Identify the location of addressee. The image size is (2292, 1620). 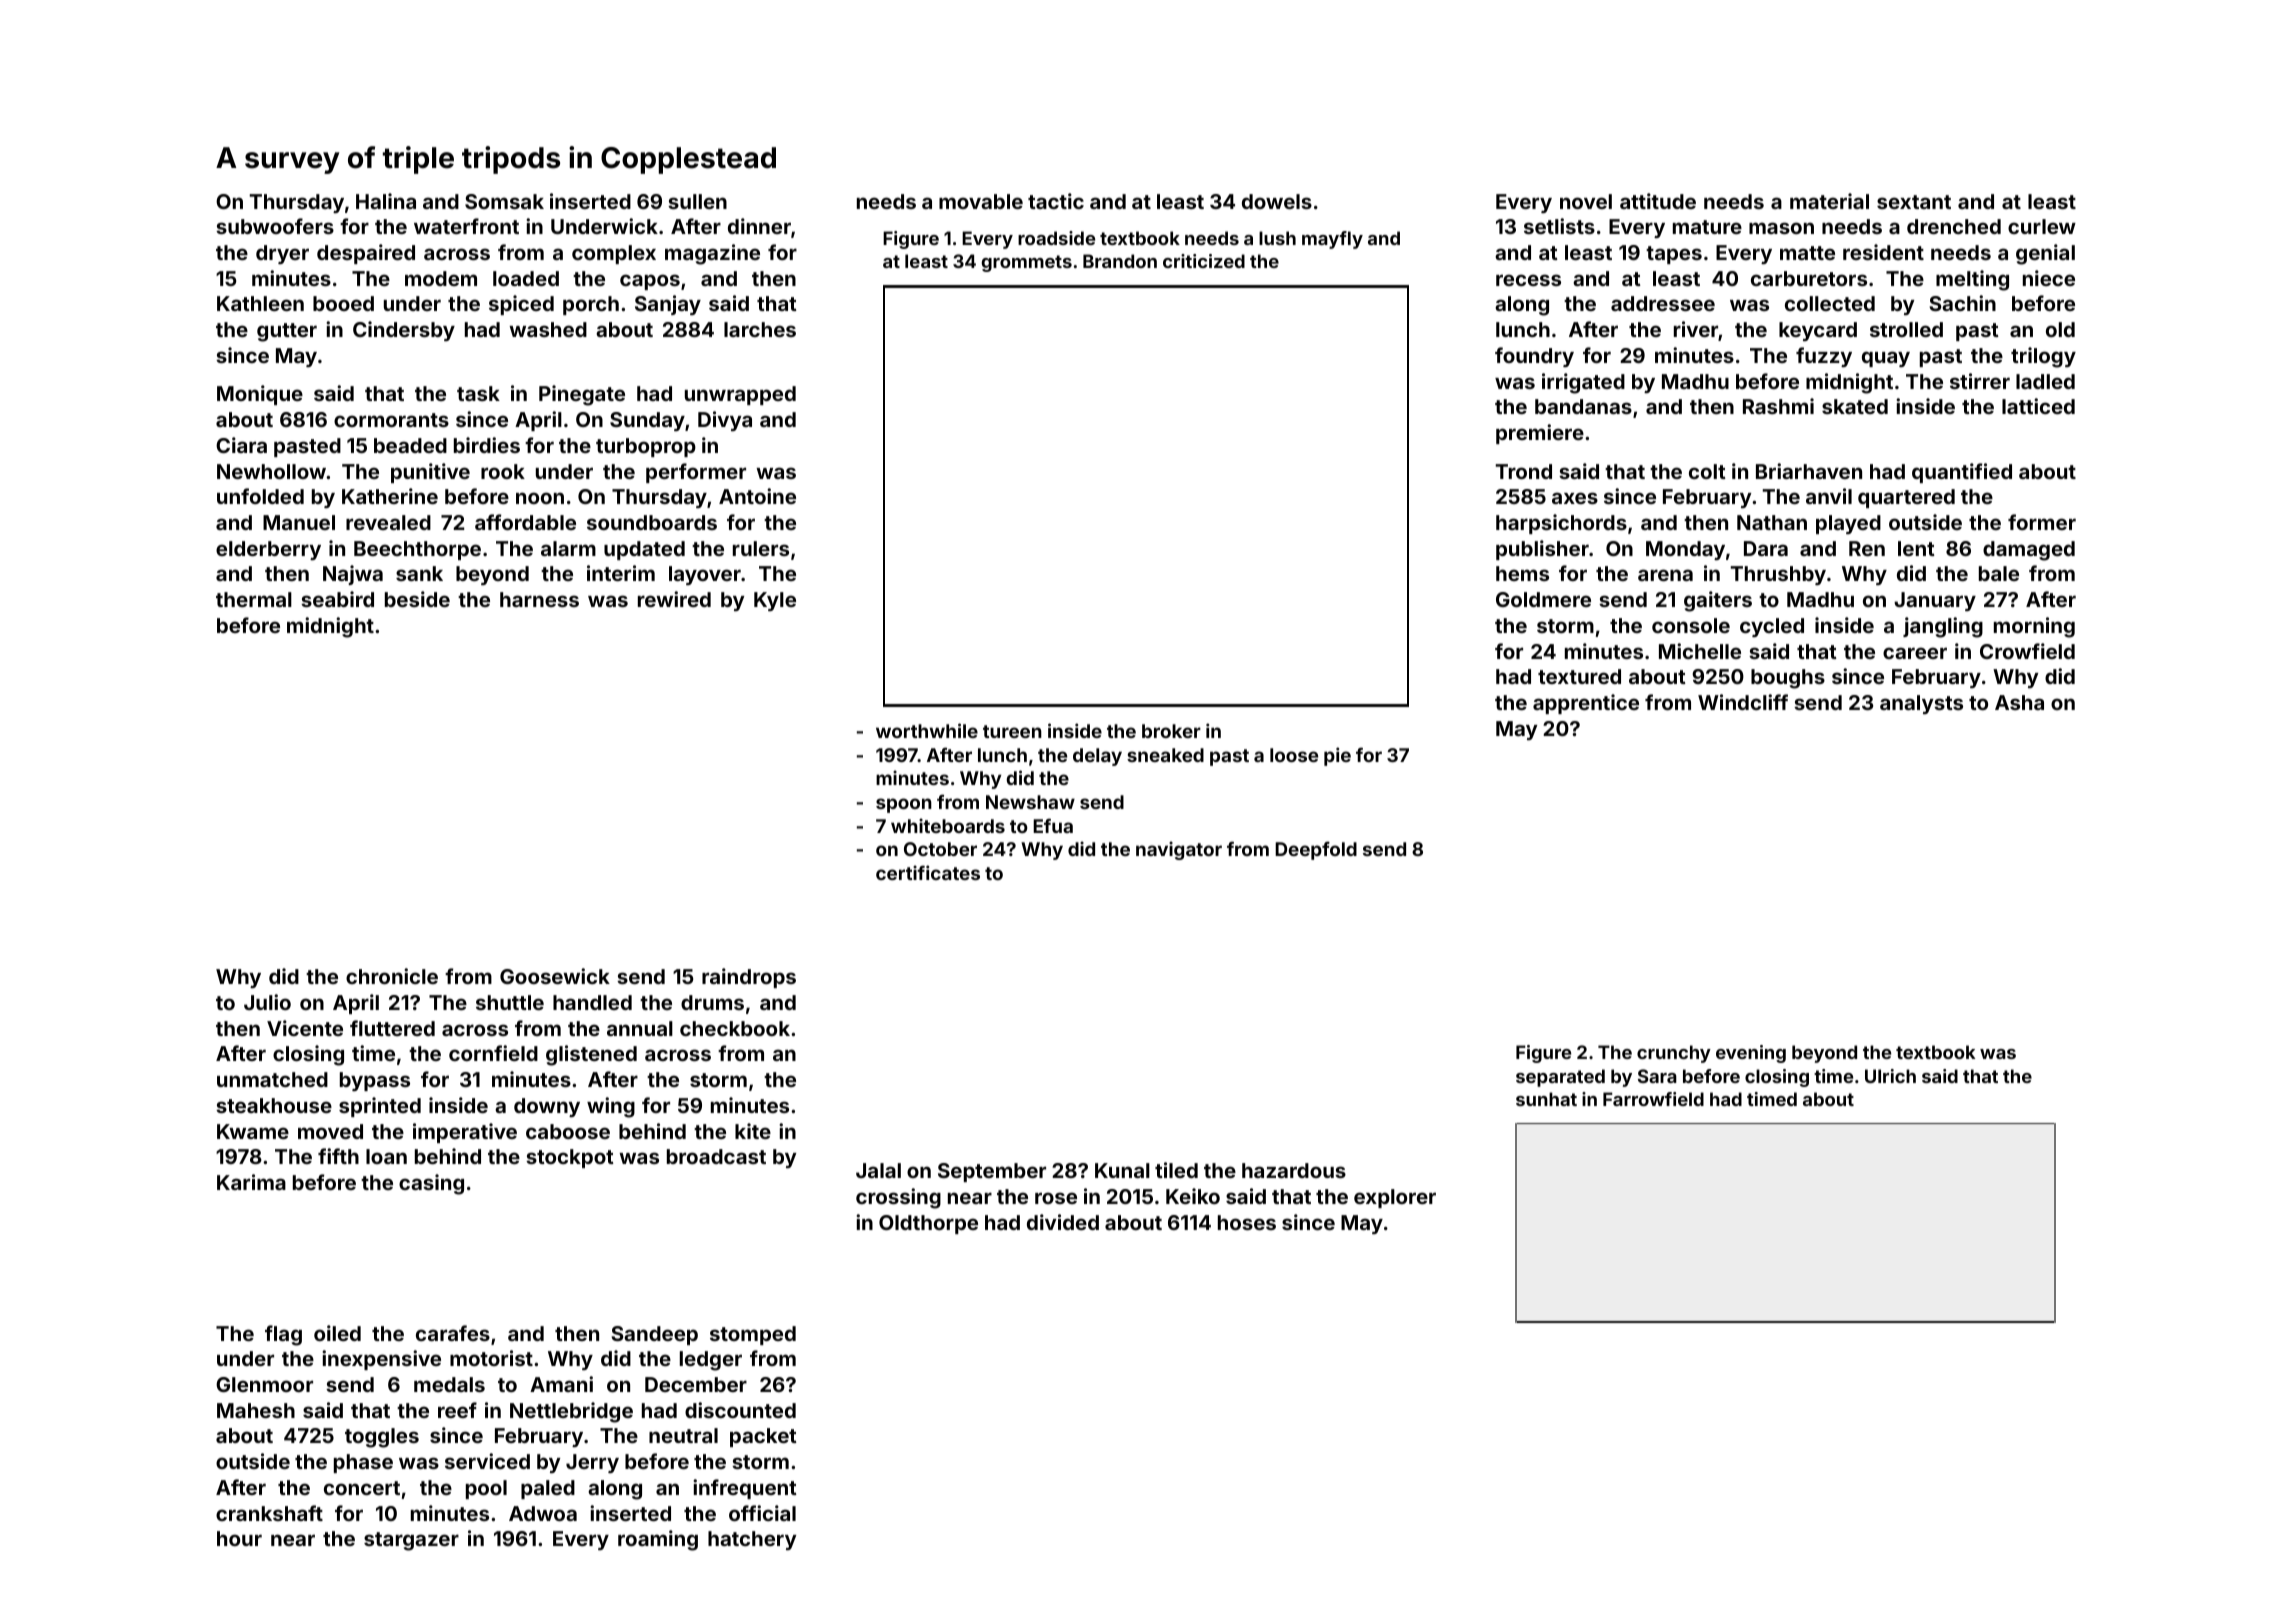
(1663, 303).
